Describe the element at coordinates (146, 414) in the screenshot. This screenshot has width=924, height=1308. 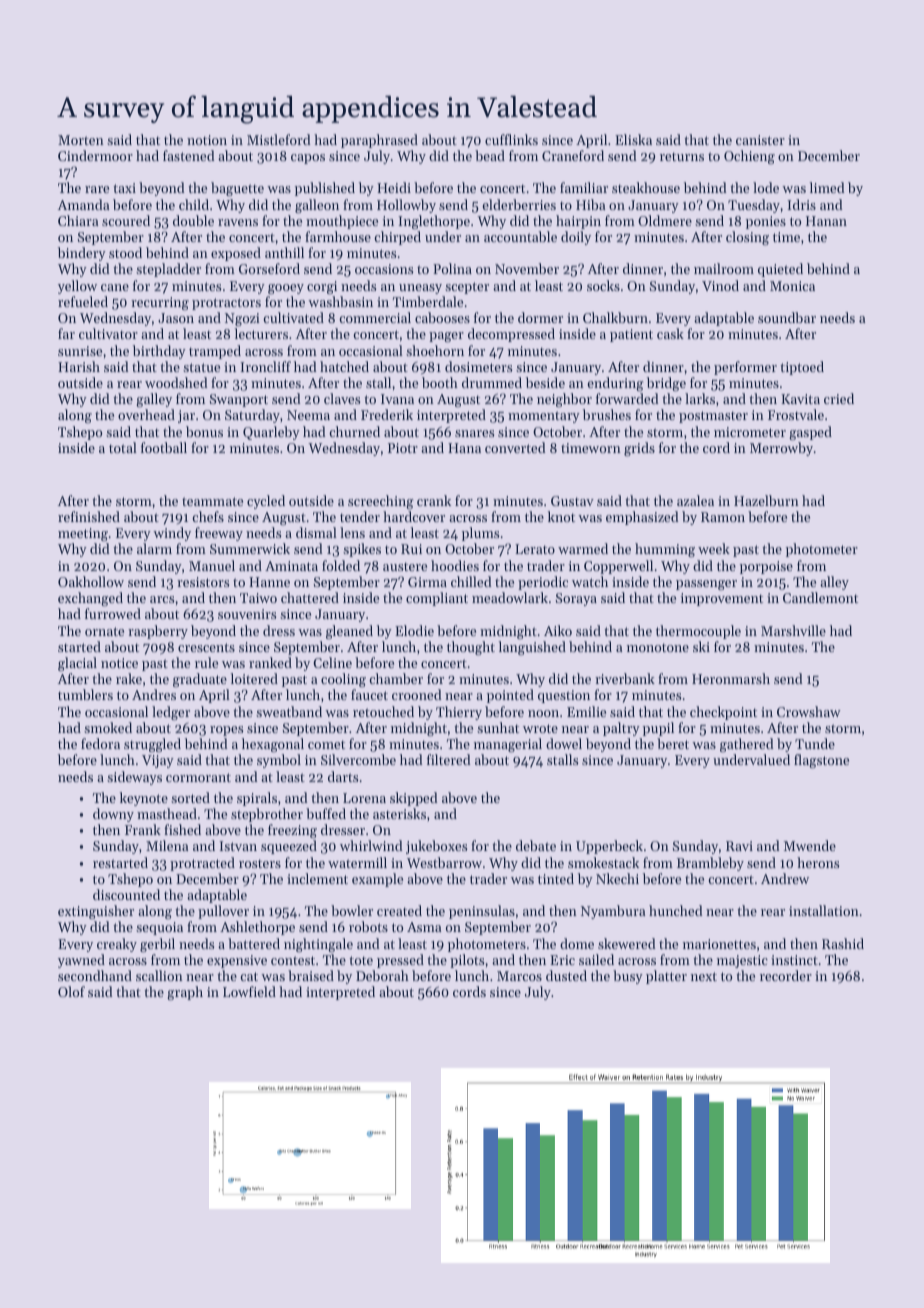
I see `overhead` at that location.
